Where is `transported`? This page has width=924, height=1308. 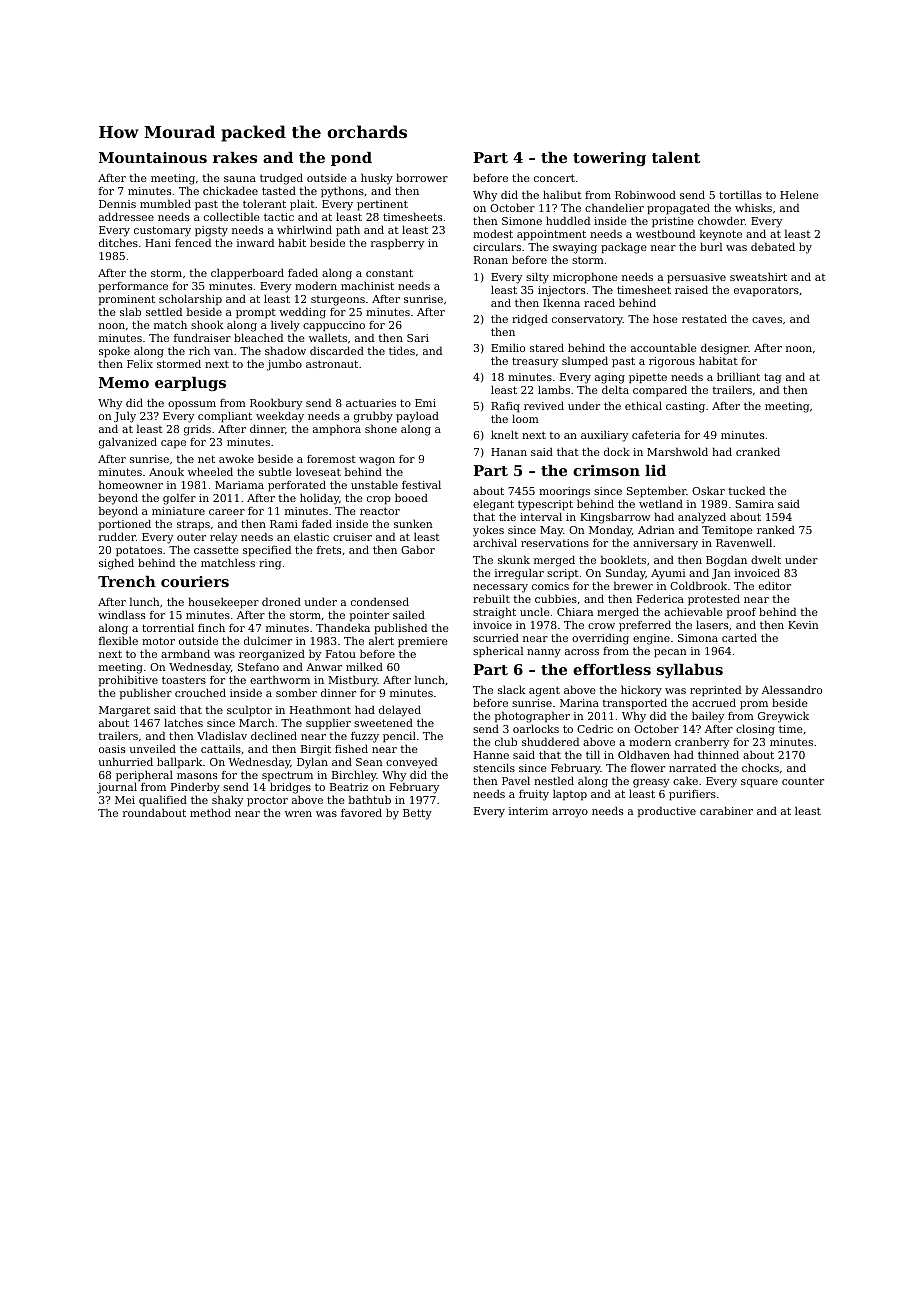
transported is located at coordinates (635, 704).
